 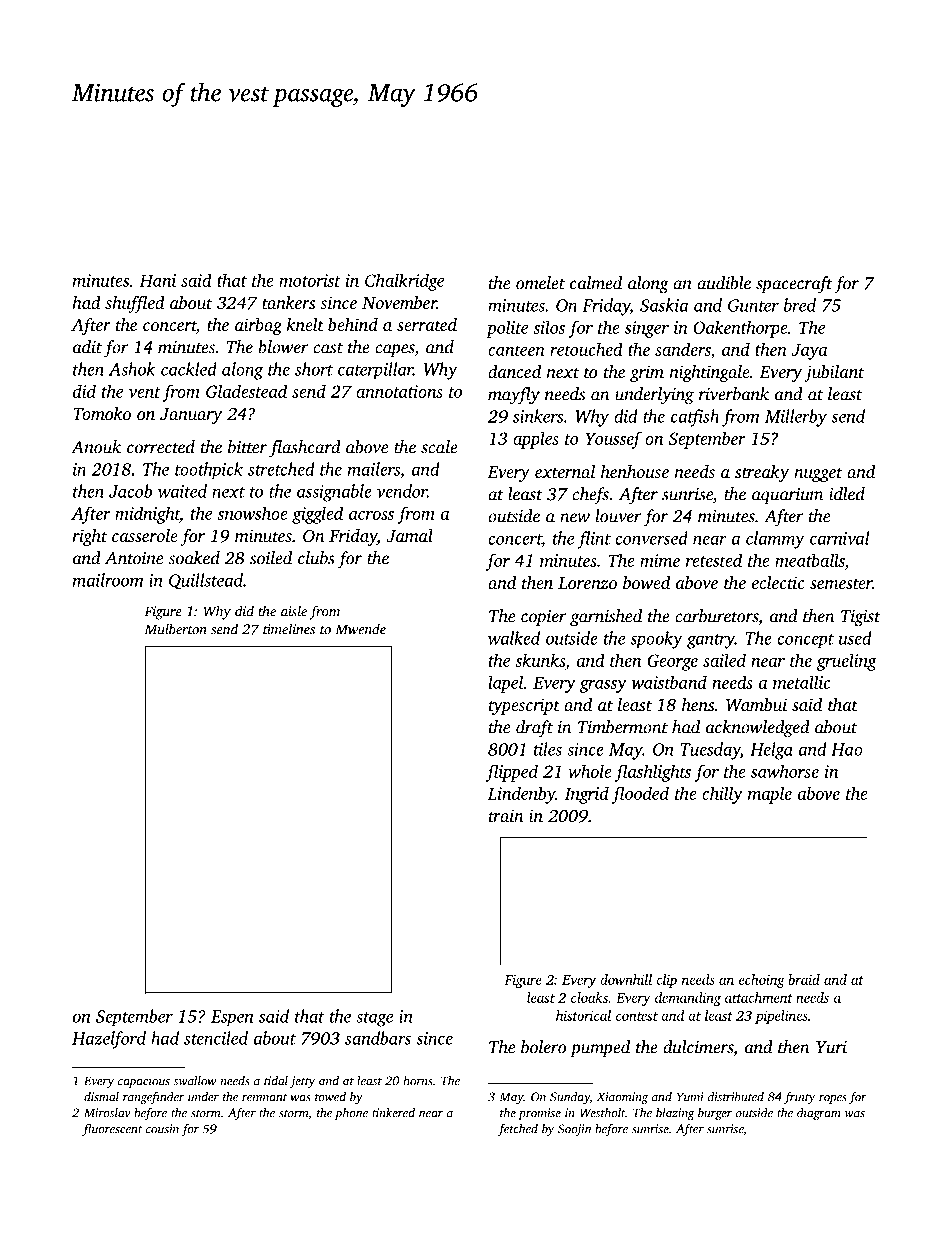 I want to click on Quillstead, so click(x=206, y=581).
